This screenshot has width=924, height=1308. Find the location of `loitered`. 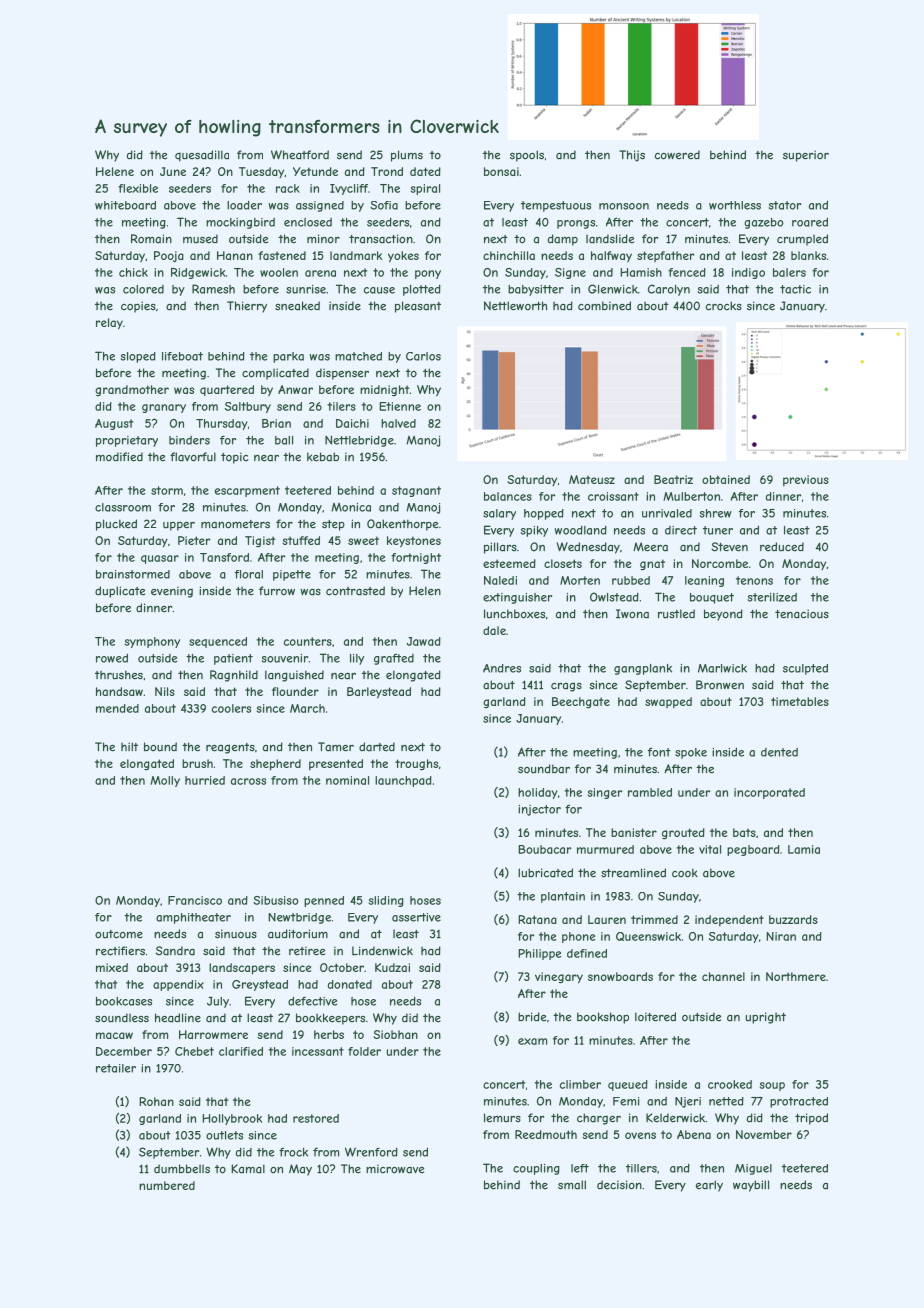

loitered is located at coordinates (655, 1017).
